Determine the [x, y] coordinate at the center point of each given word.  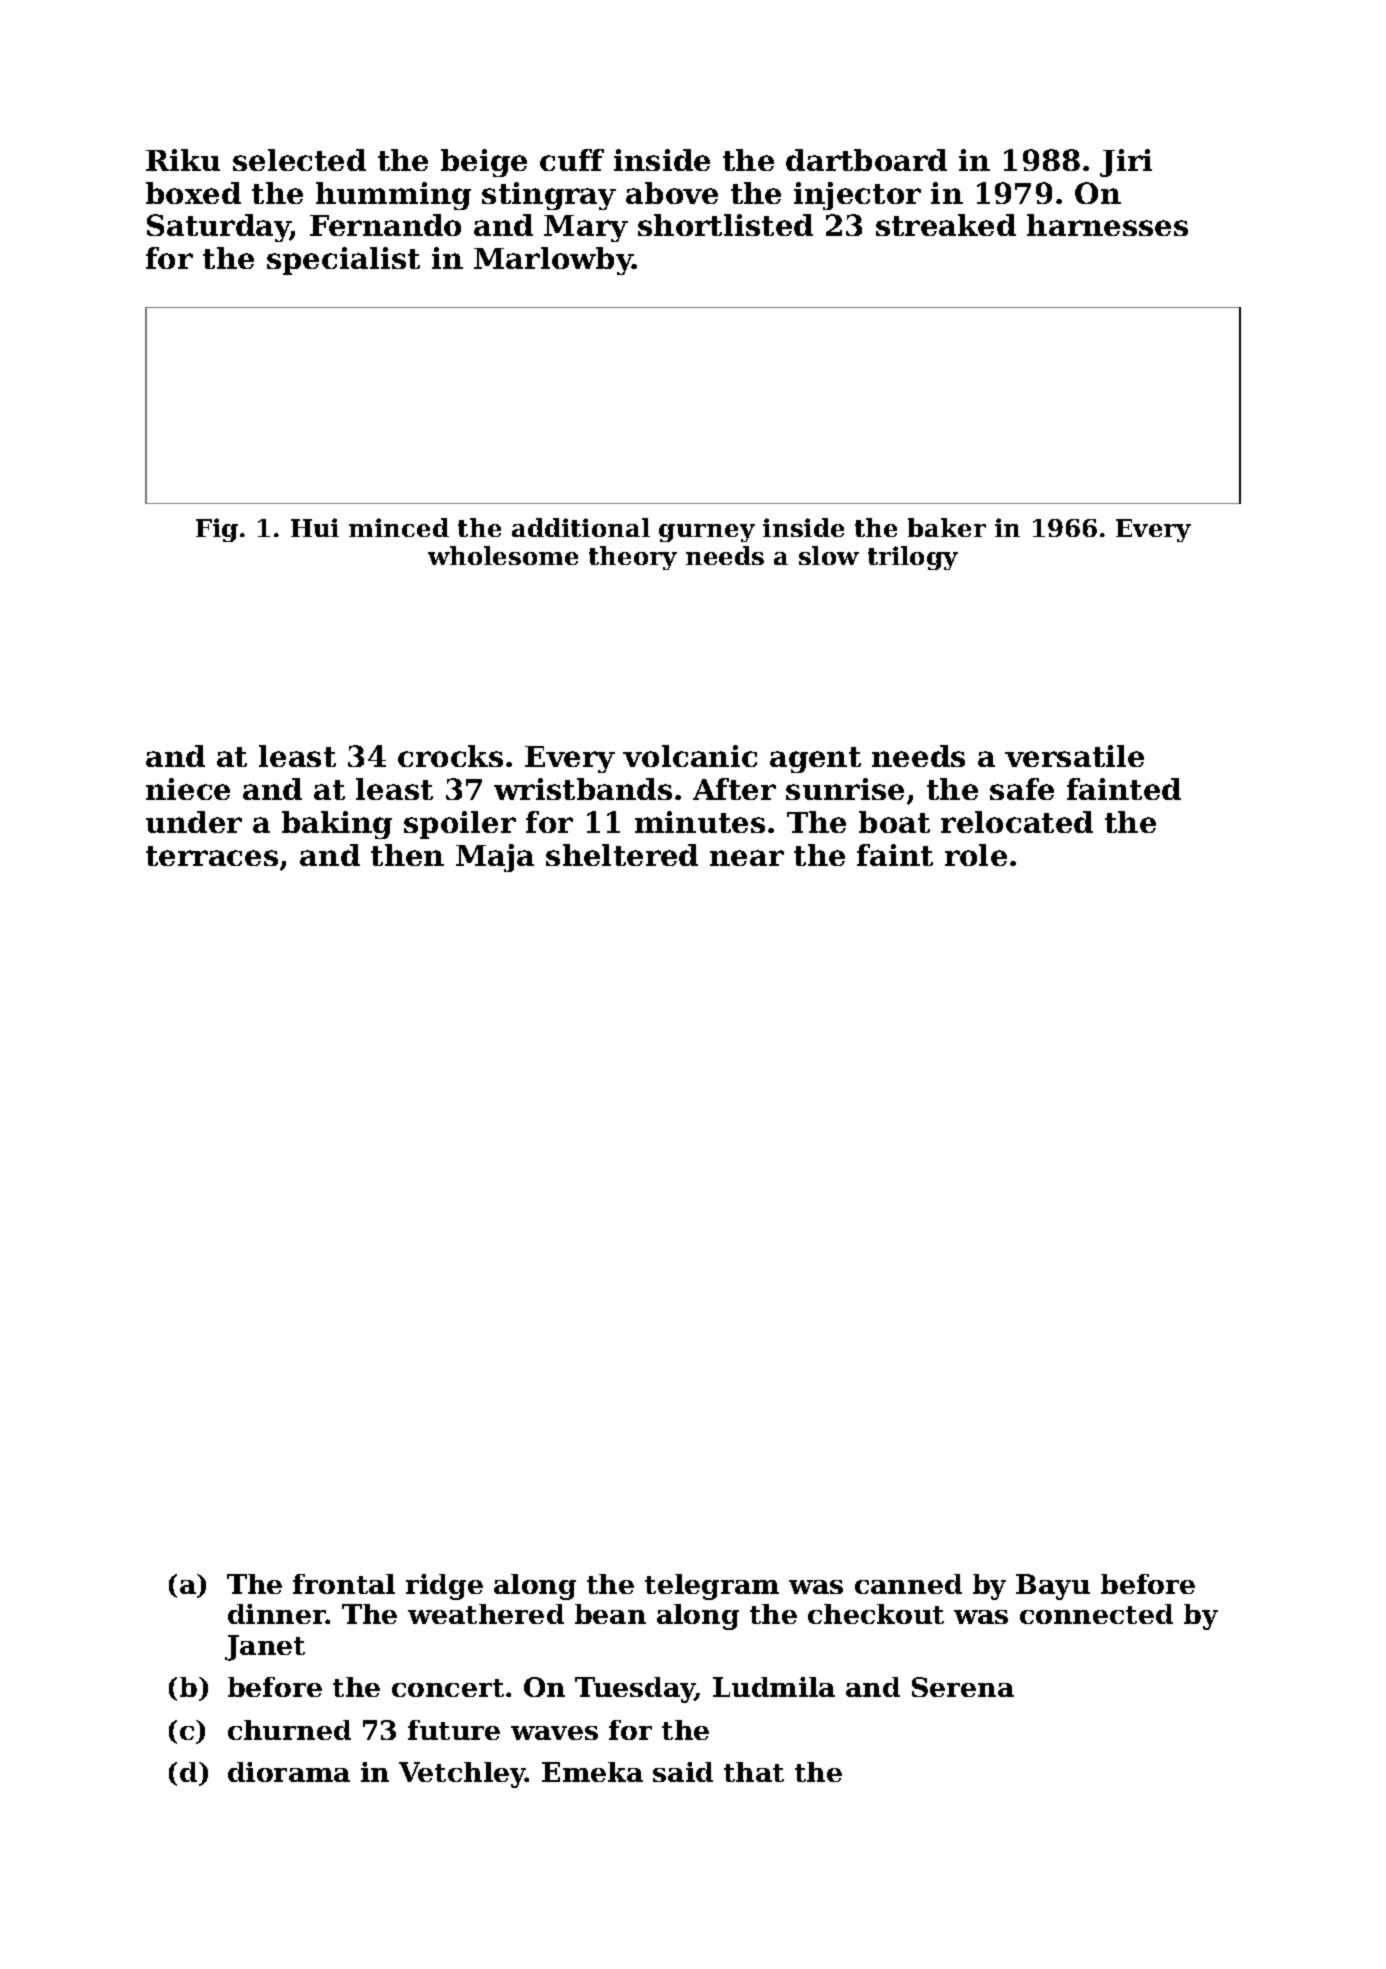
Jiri [1126, 163]
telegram [712, 1587]
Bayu [1053, 1587]
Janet [265, 1648]
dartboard [866, 160]
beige [484, 163]
